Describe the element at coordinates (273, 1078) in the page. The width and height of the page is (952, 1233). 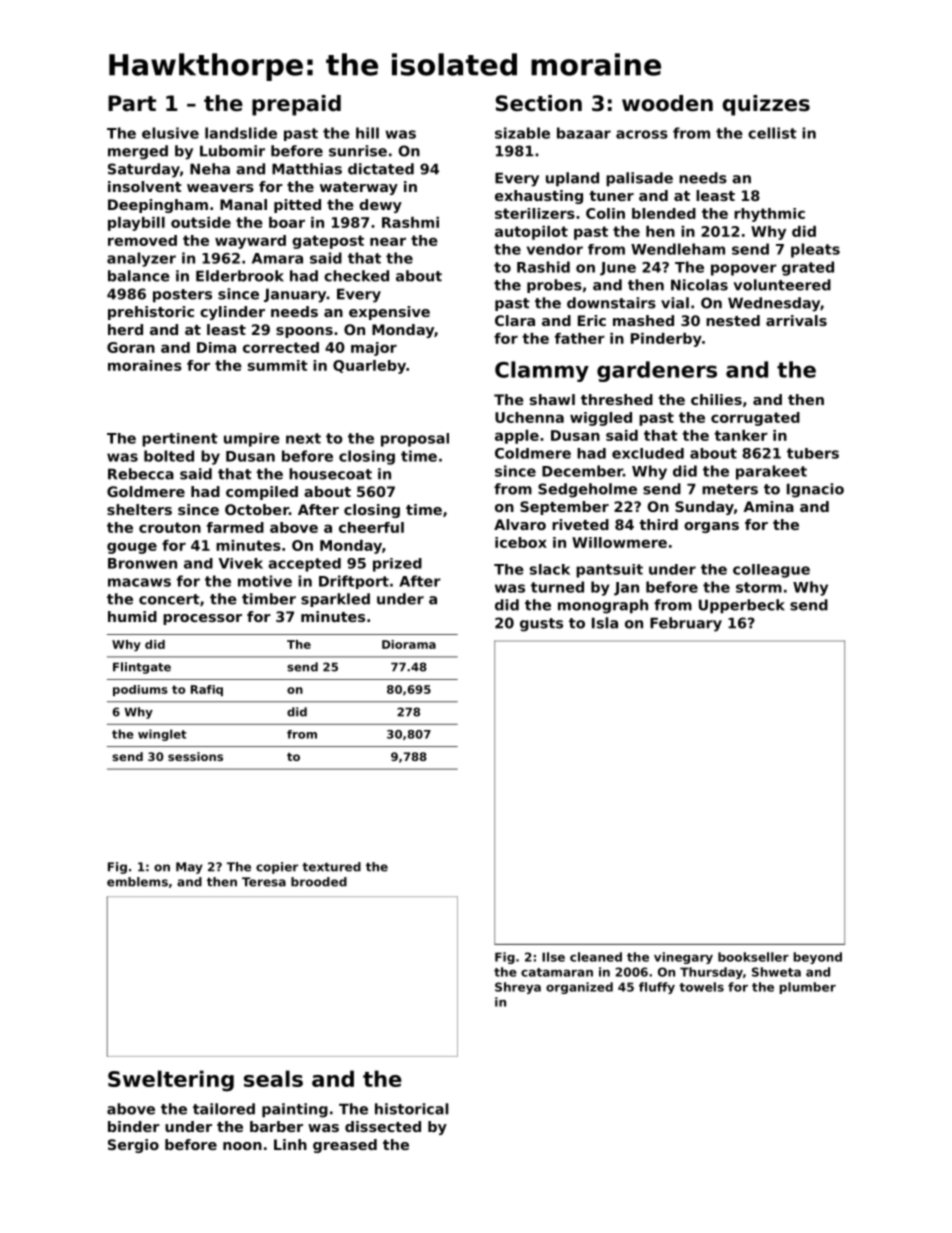
I see `seals` at that location.
